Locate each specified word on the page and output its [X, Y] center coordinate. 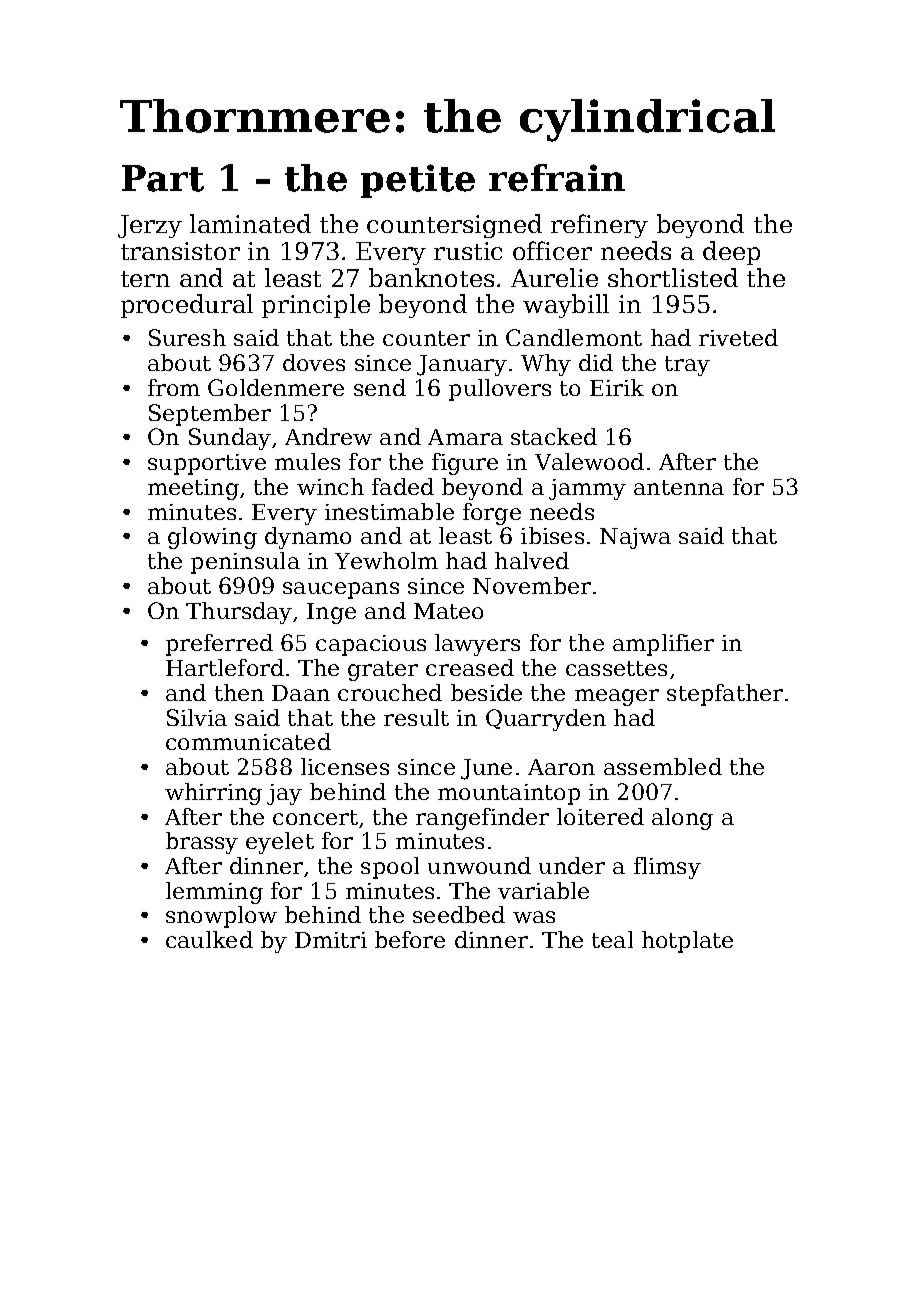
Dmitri [331, 940]
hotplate [687, 942]
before [410, 939]
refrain [557, 178]
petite [418, 181]
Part [163, 178]
